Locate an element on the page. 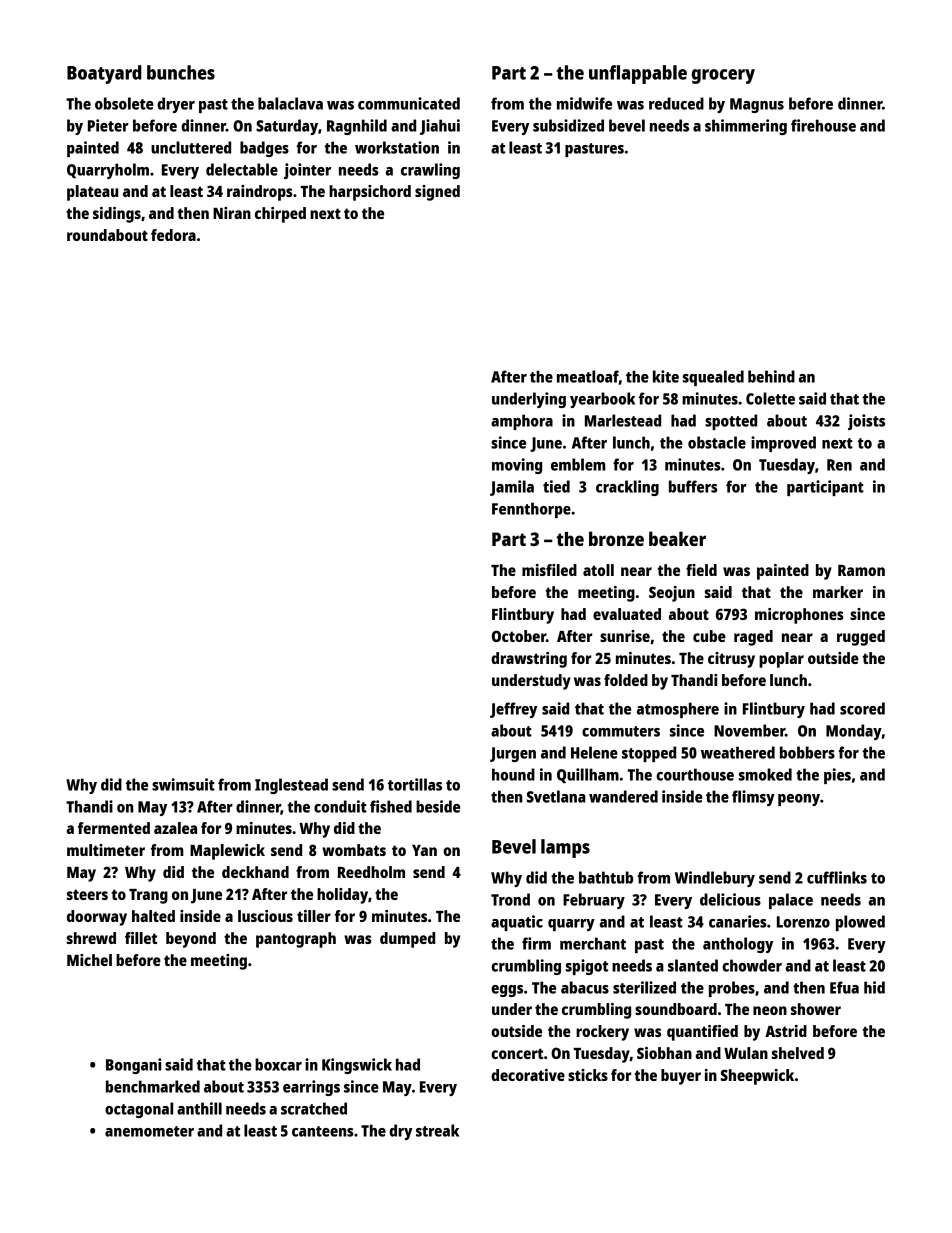  Saturday is located at coordinates (287, 127).
